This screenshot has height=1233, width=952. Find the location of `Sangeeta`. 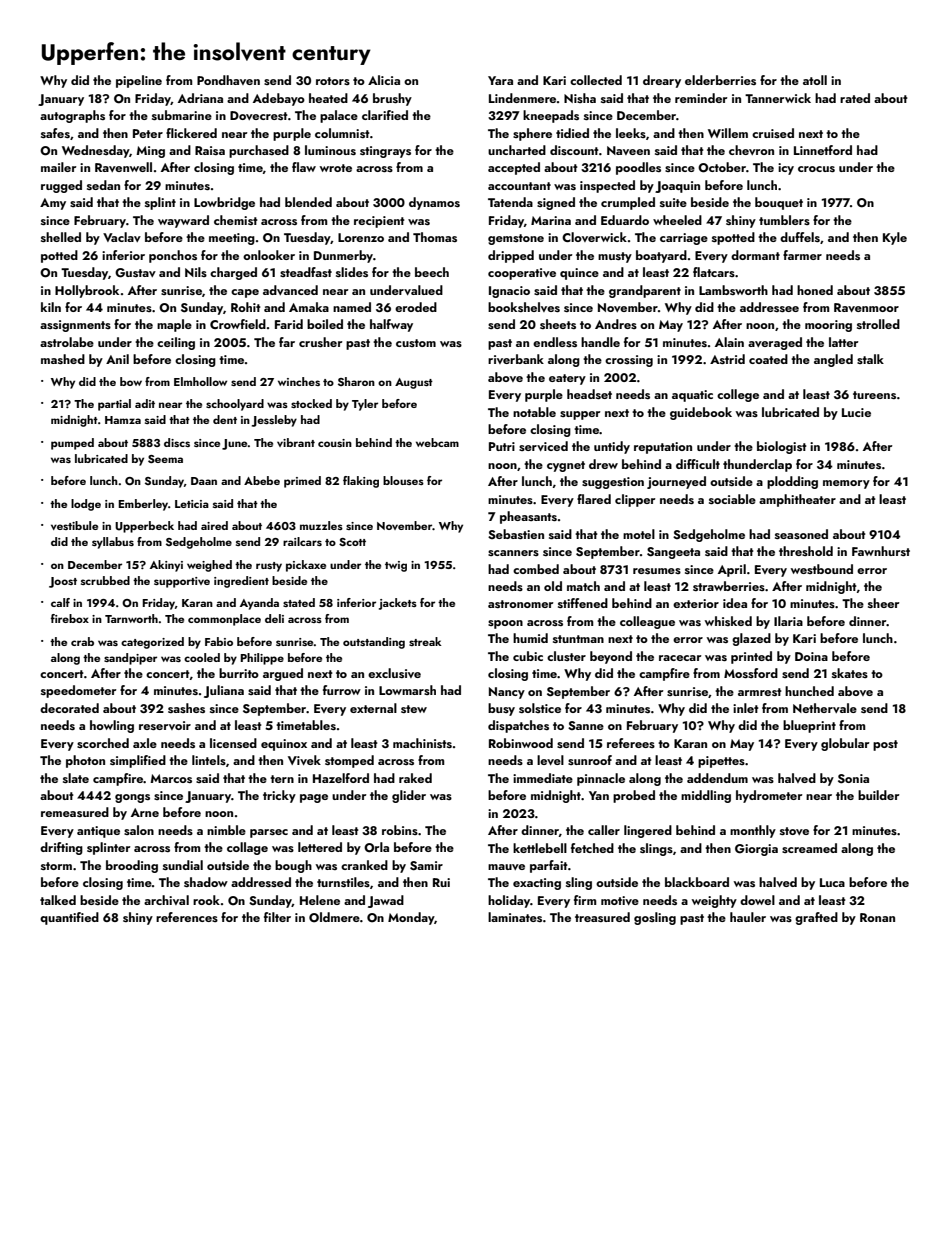

Sangeeta is located at coordinates (673, 553).
